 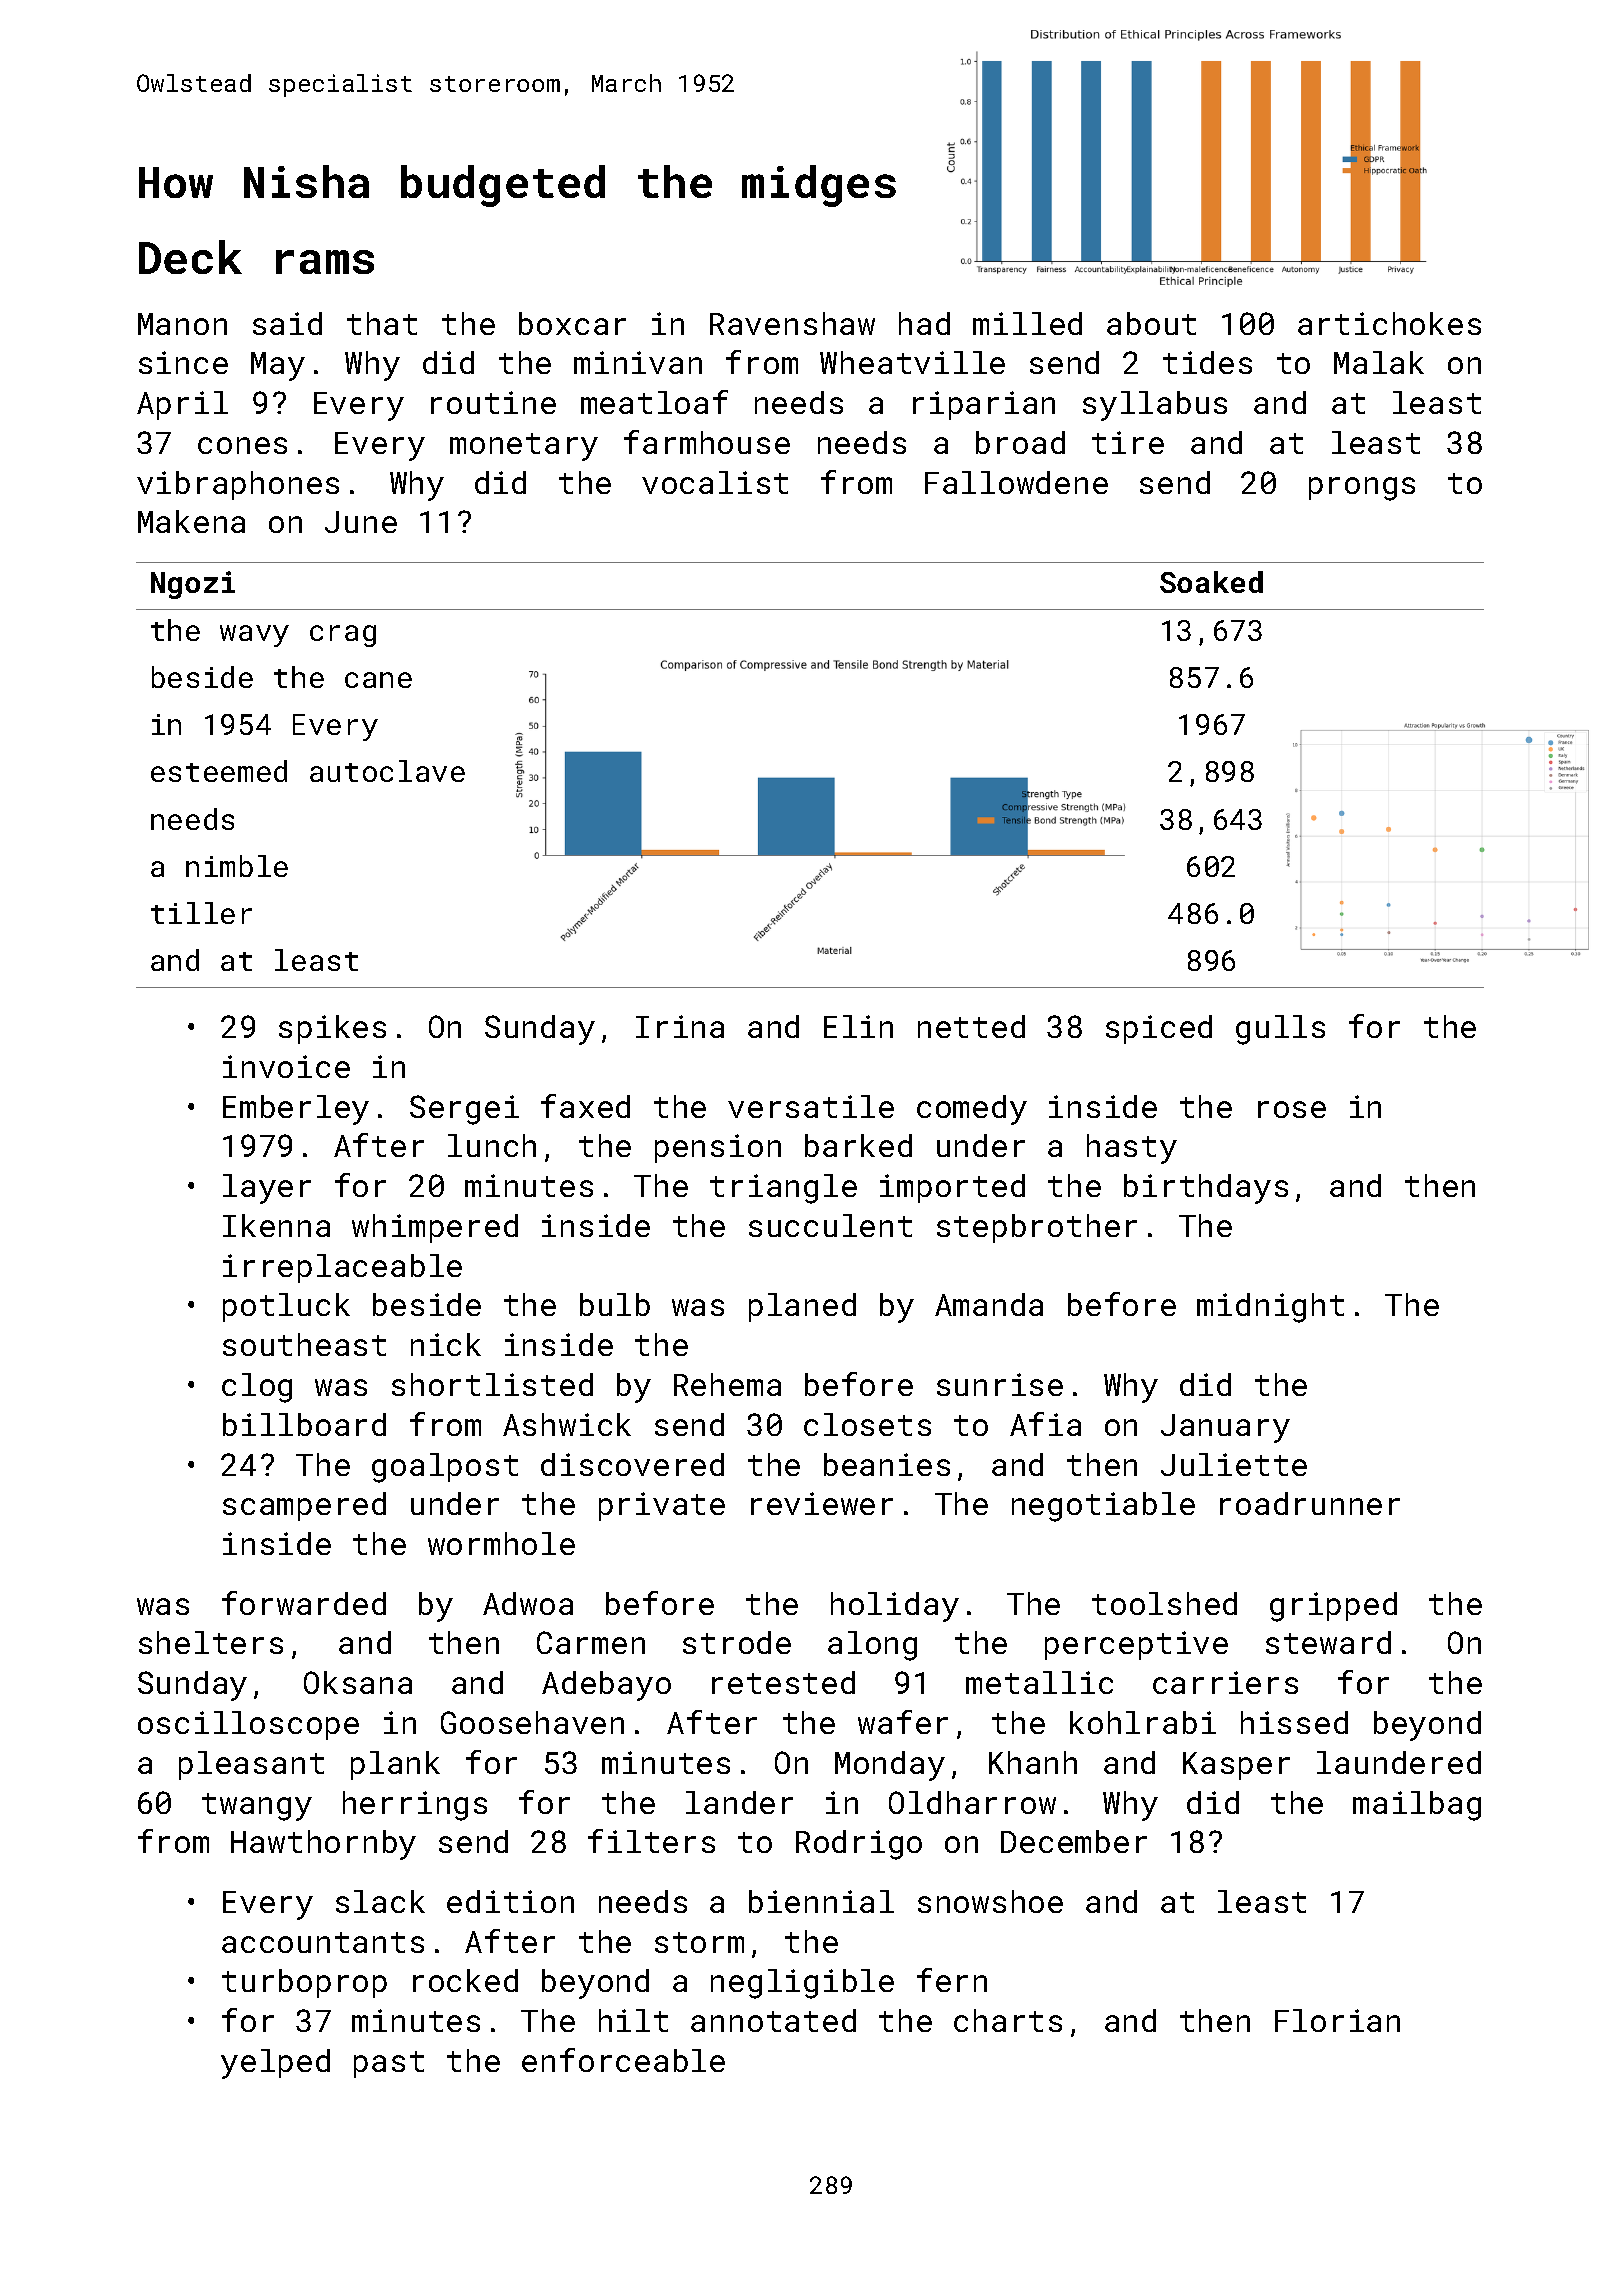 I want to click on esteemed, so click(x=219, y=771).
